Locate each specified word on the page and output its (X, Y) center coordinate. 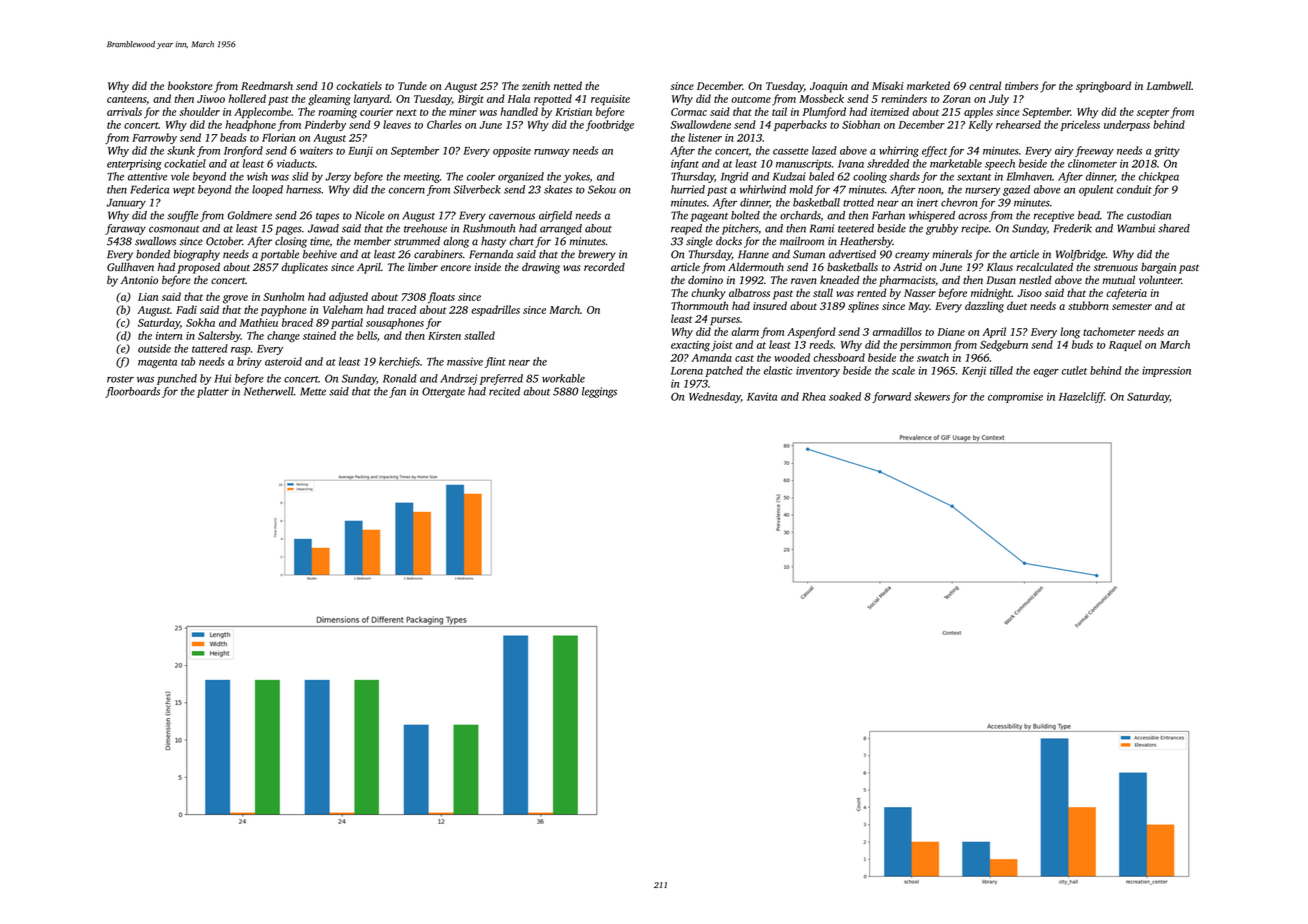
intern (169, 336)
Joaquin (828, 87)
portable (279, 255)
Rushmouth (489, 228)
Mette (313, 391)
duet (1017, 305)
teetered (856, 228)
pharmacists (907, 281)
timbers (1021, 85)
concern (407, 191)
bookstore (190, 85)
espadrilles (495, 310)
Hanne (753, 254)
